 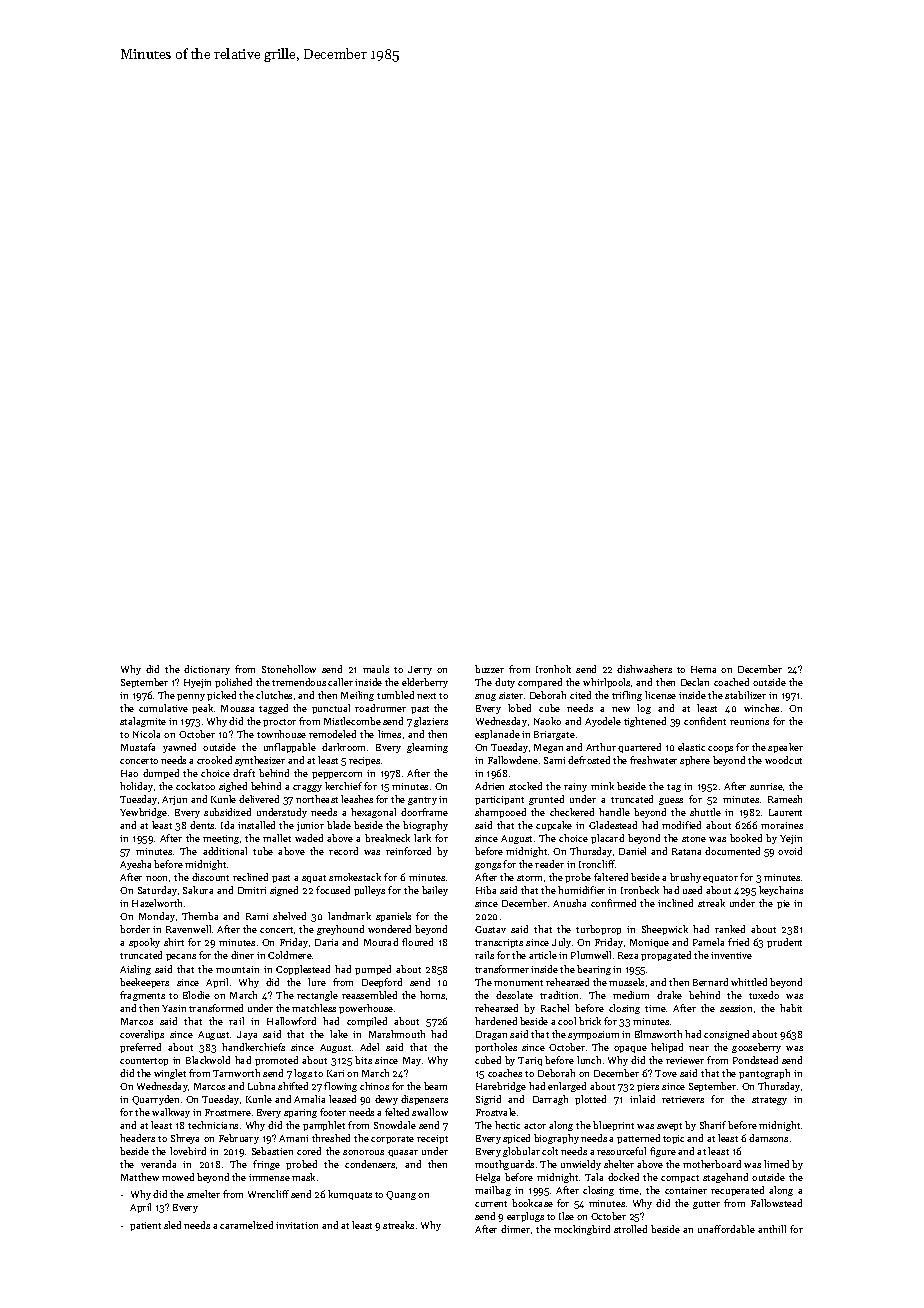 I want to click on Hema, so click(x=703, y=669).
